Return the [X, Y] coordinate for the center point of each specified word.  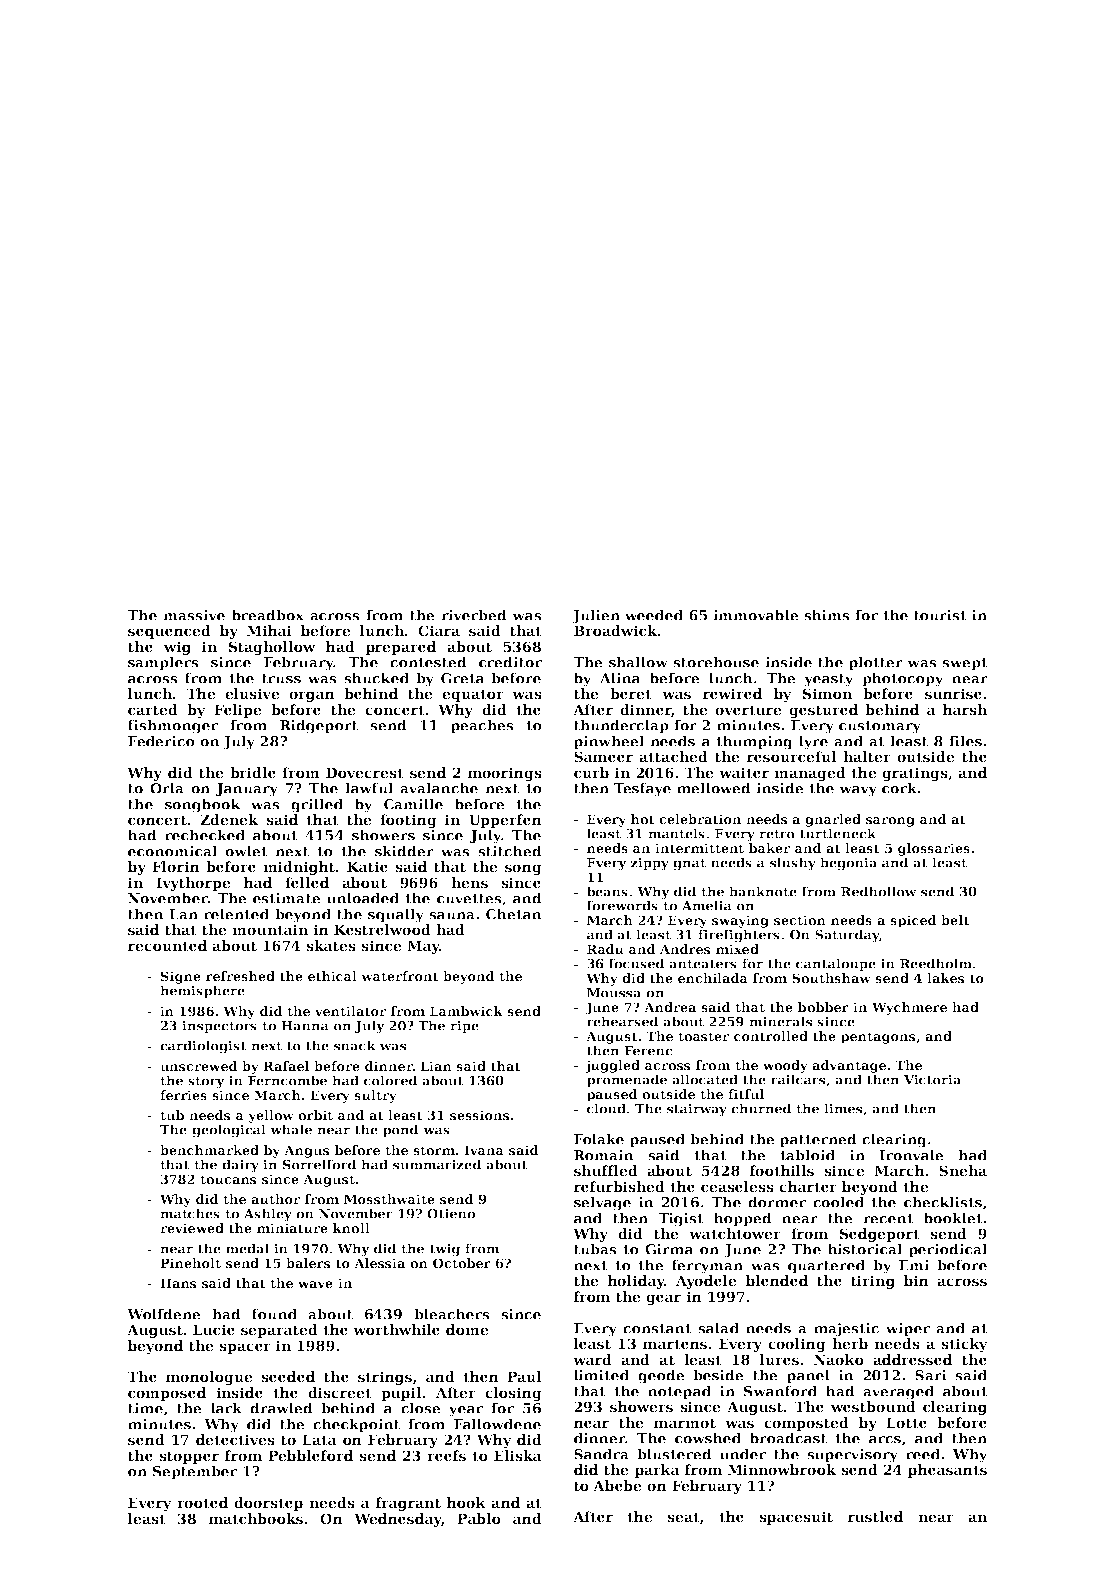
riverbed [474, 615]
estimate [287, 898]
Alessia [379, 1263]
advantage [849, 1066]
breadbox [268, 615]
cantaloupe [836, 964]
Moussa [614, 993]
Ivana [484, 1150]
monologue [209, 1378]
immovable [756, 615]
